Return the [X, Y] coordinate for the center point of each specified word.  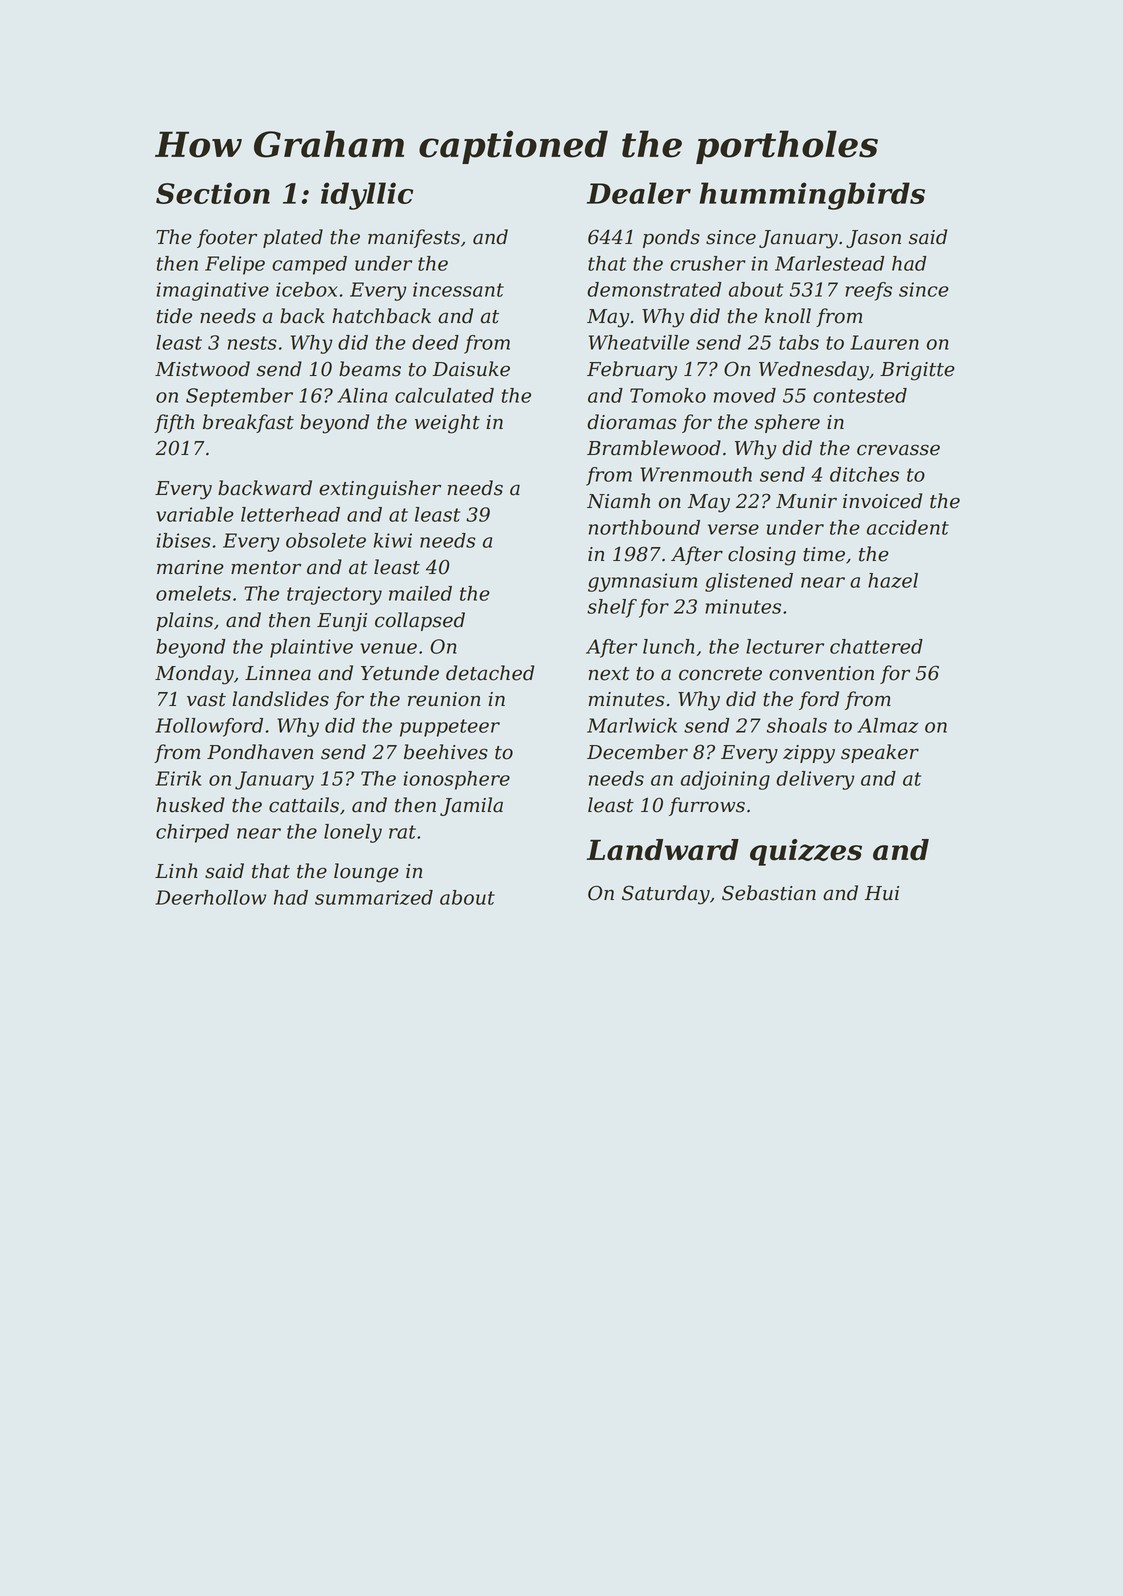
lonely [353, 833]
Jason [873, 239]
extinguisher [380, 490]
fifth [174, 423]
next [609, 674]
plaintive [311, 648]
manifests [414, 238]
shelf [612, 608]
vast [206, 700]
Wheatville [639, 342]
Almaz [887, 725]
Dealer [639, 193]
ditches [864, 474]
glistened [749, 582]
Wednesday [814, 371]
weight [447, 424]
